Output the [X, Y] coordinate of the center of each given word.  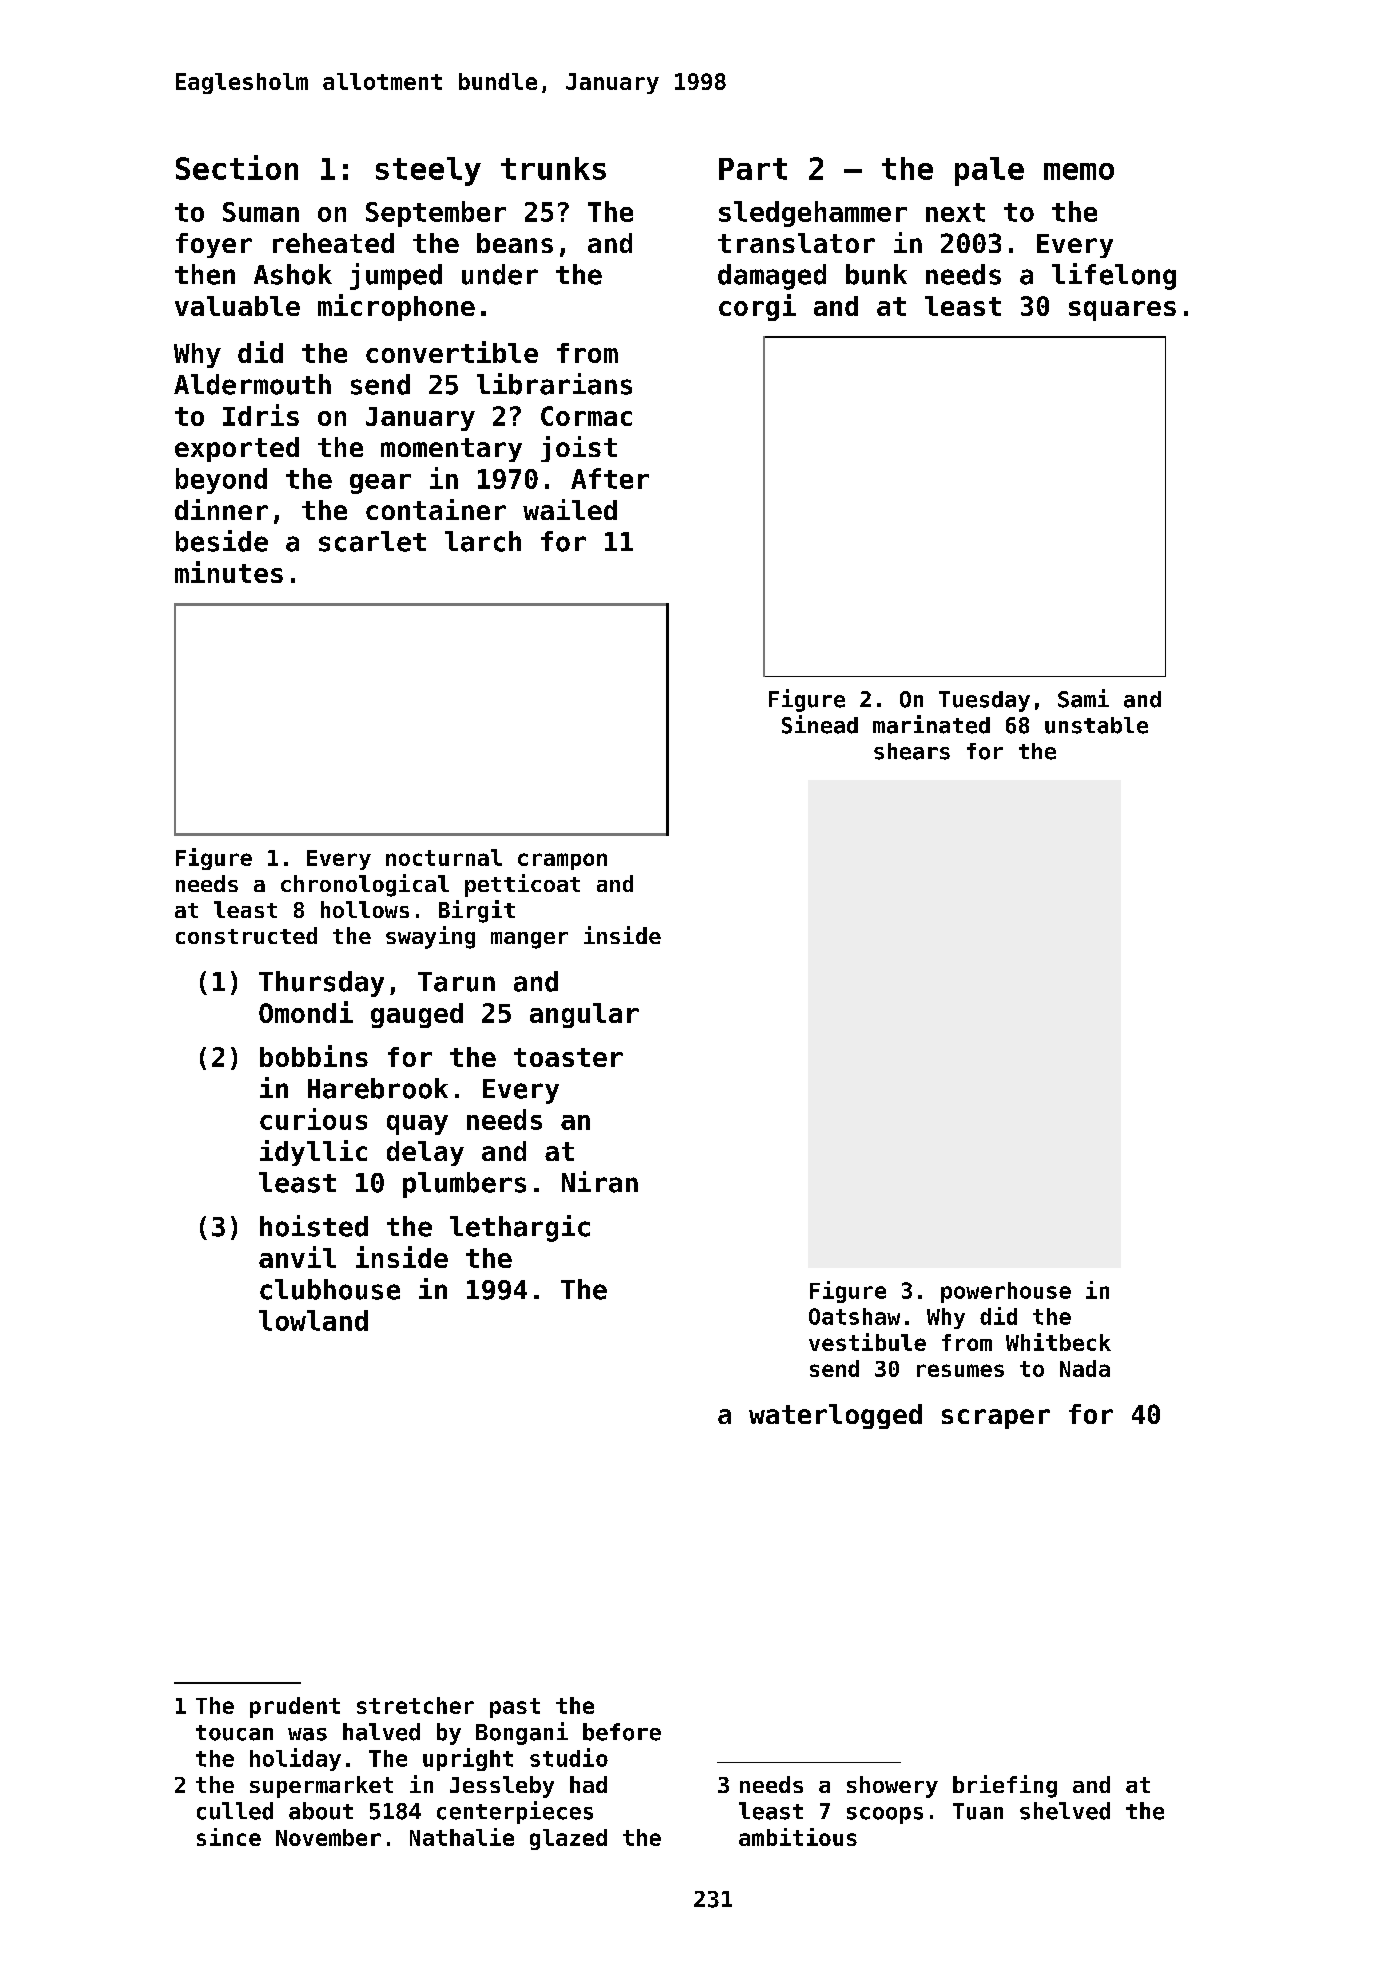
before [622, 1732]
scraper [996, 1419]
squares [1122, 311]
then [205, 274]
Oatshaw [854, 1316]
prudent [295, 1707]
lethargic [520, 1228]
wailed [570, 509]
